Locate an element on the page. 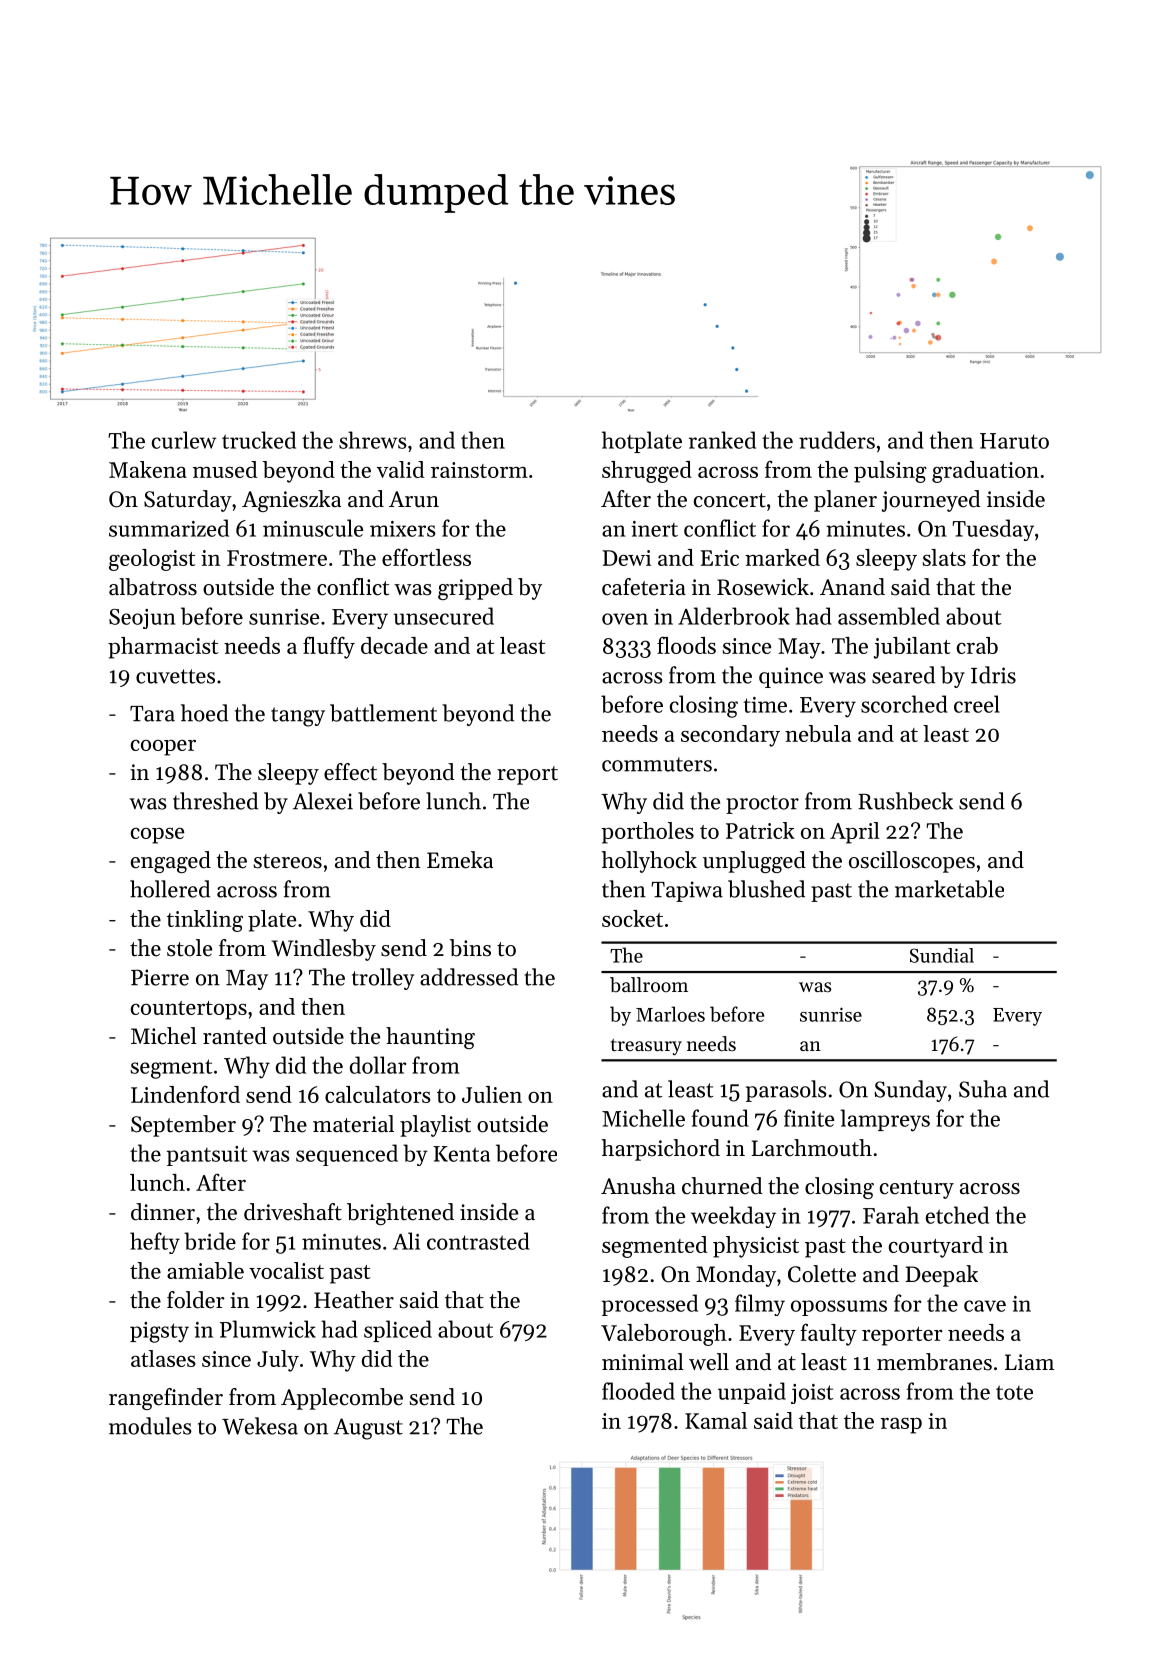 The image size is (1165, 1654). bins is located at coordinates (470, 948).
